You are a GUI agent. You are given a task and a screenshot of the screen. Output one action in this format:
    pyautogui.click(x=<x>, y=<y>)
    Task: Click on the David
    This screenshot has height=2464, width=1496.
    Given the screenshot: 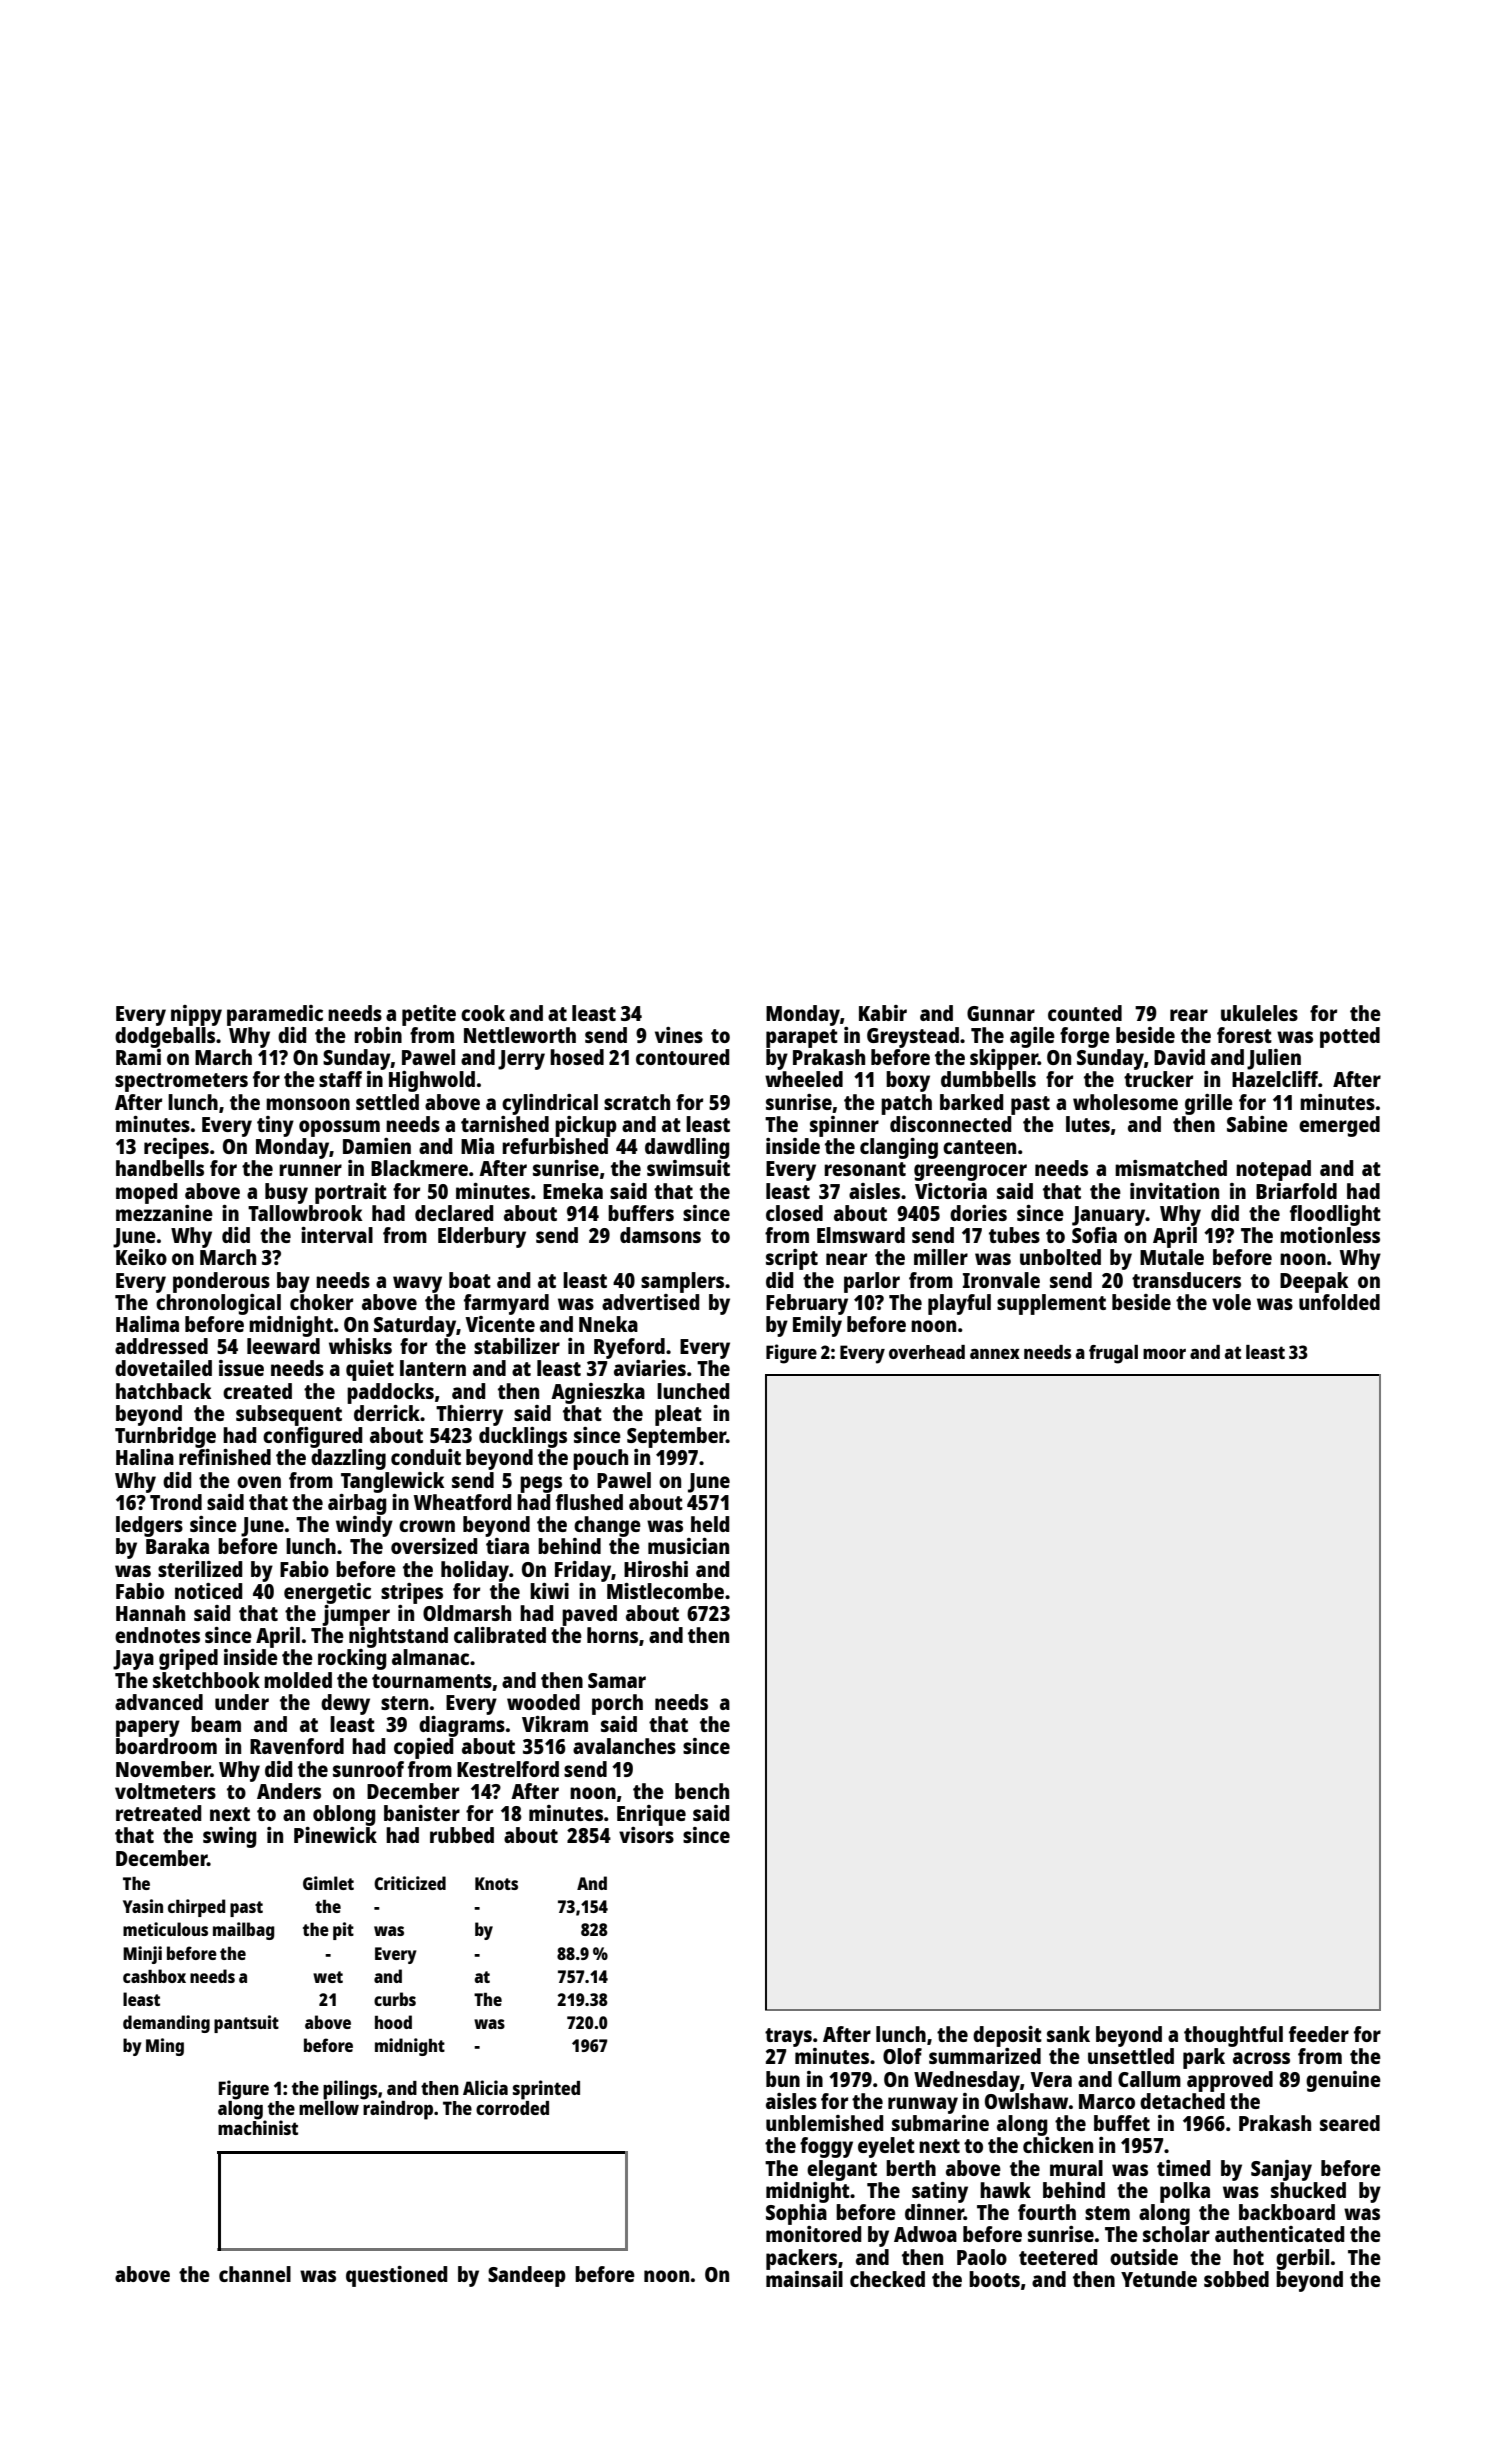 What is the action you would take?
    pyautogui.click(x=1179, y=1057)
